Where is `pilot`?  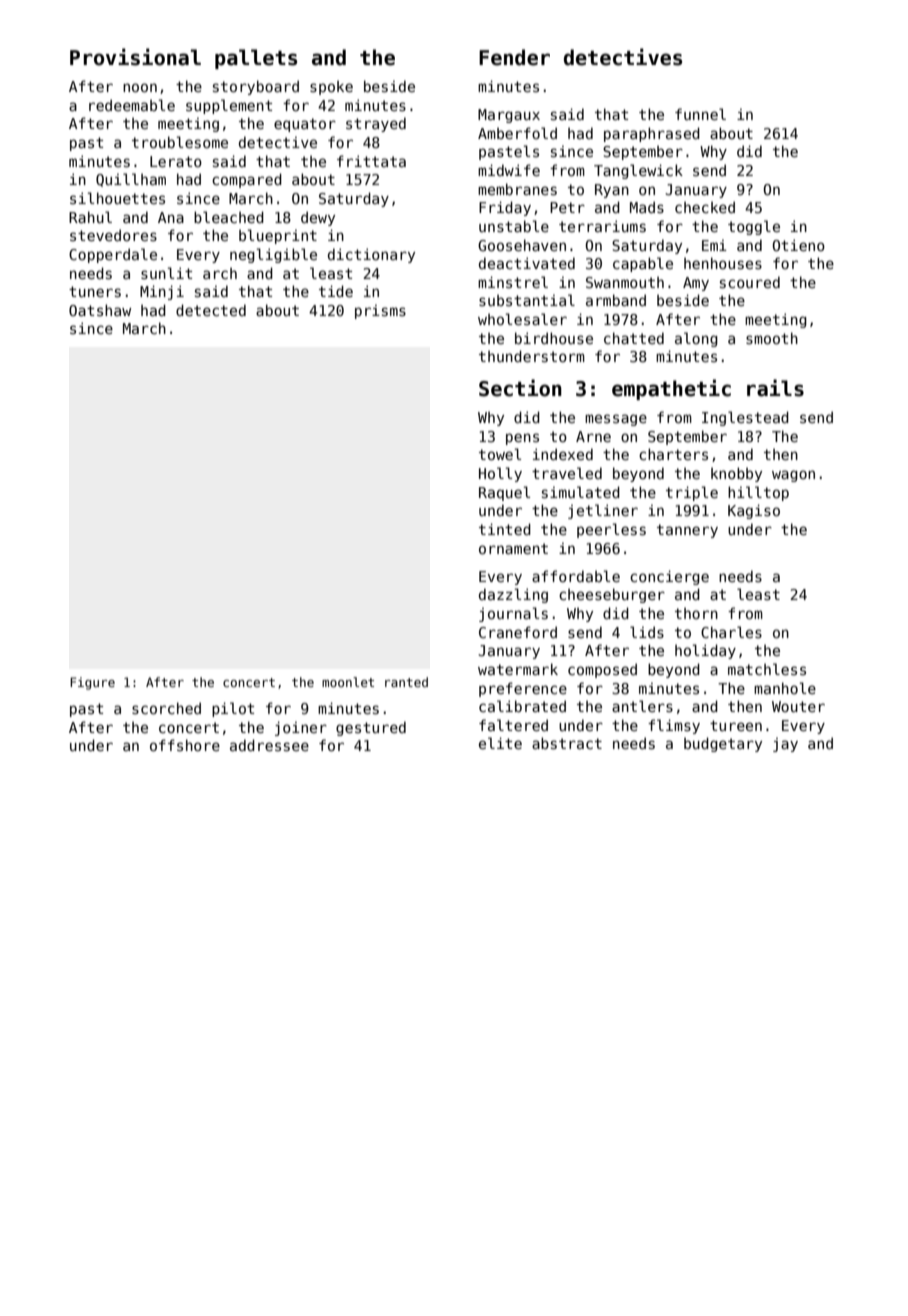
pilot is located at coordinates (233, 709).
